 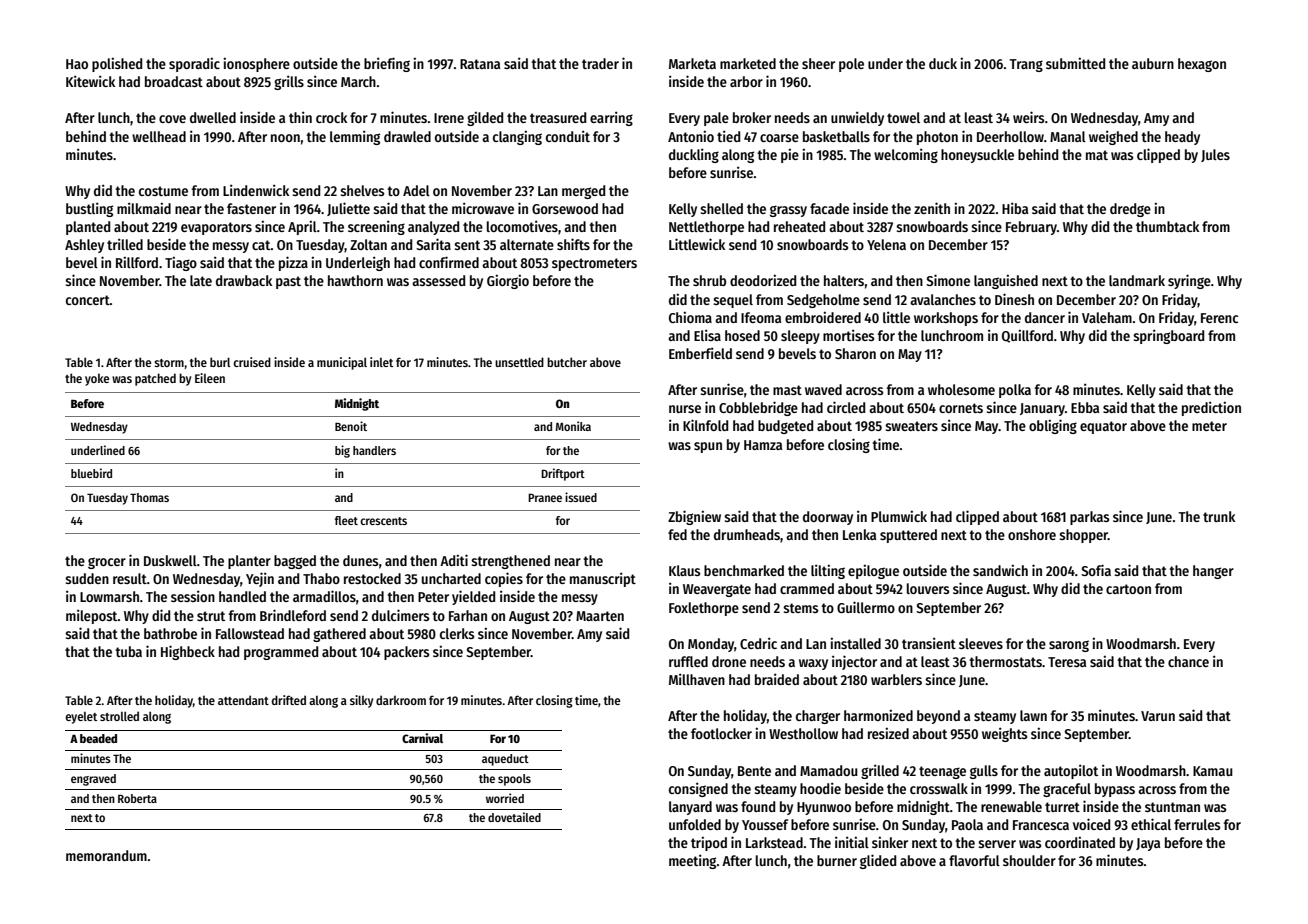 I want to click on memorandum, so click(x=106, y=855).
